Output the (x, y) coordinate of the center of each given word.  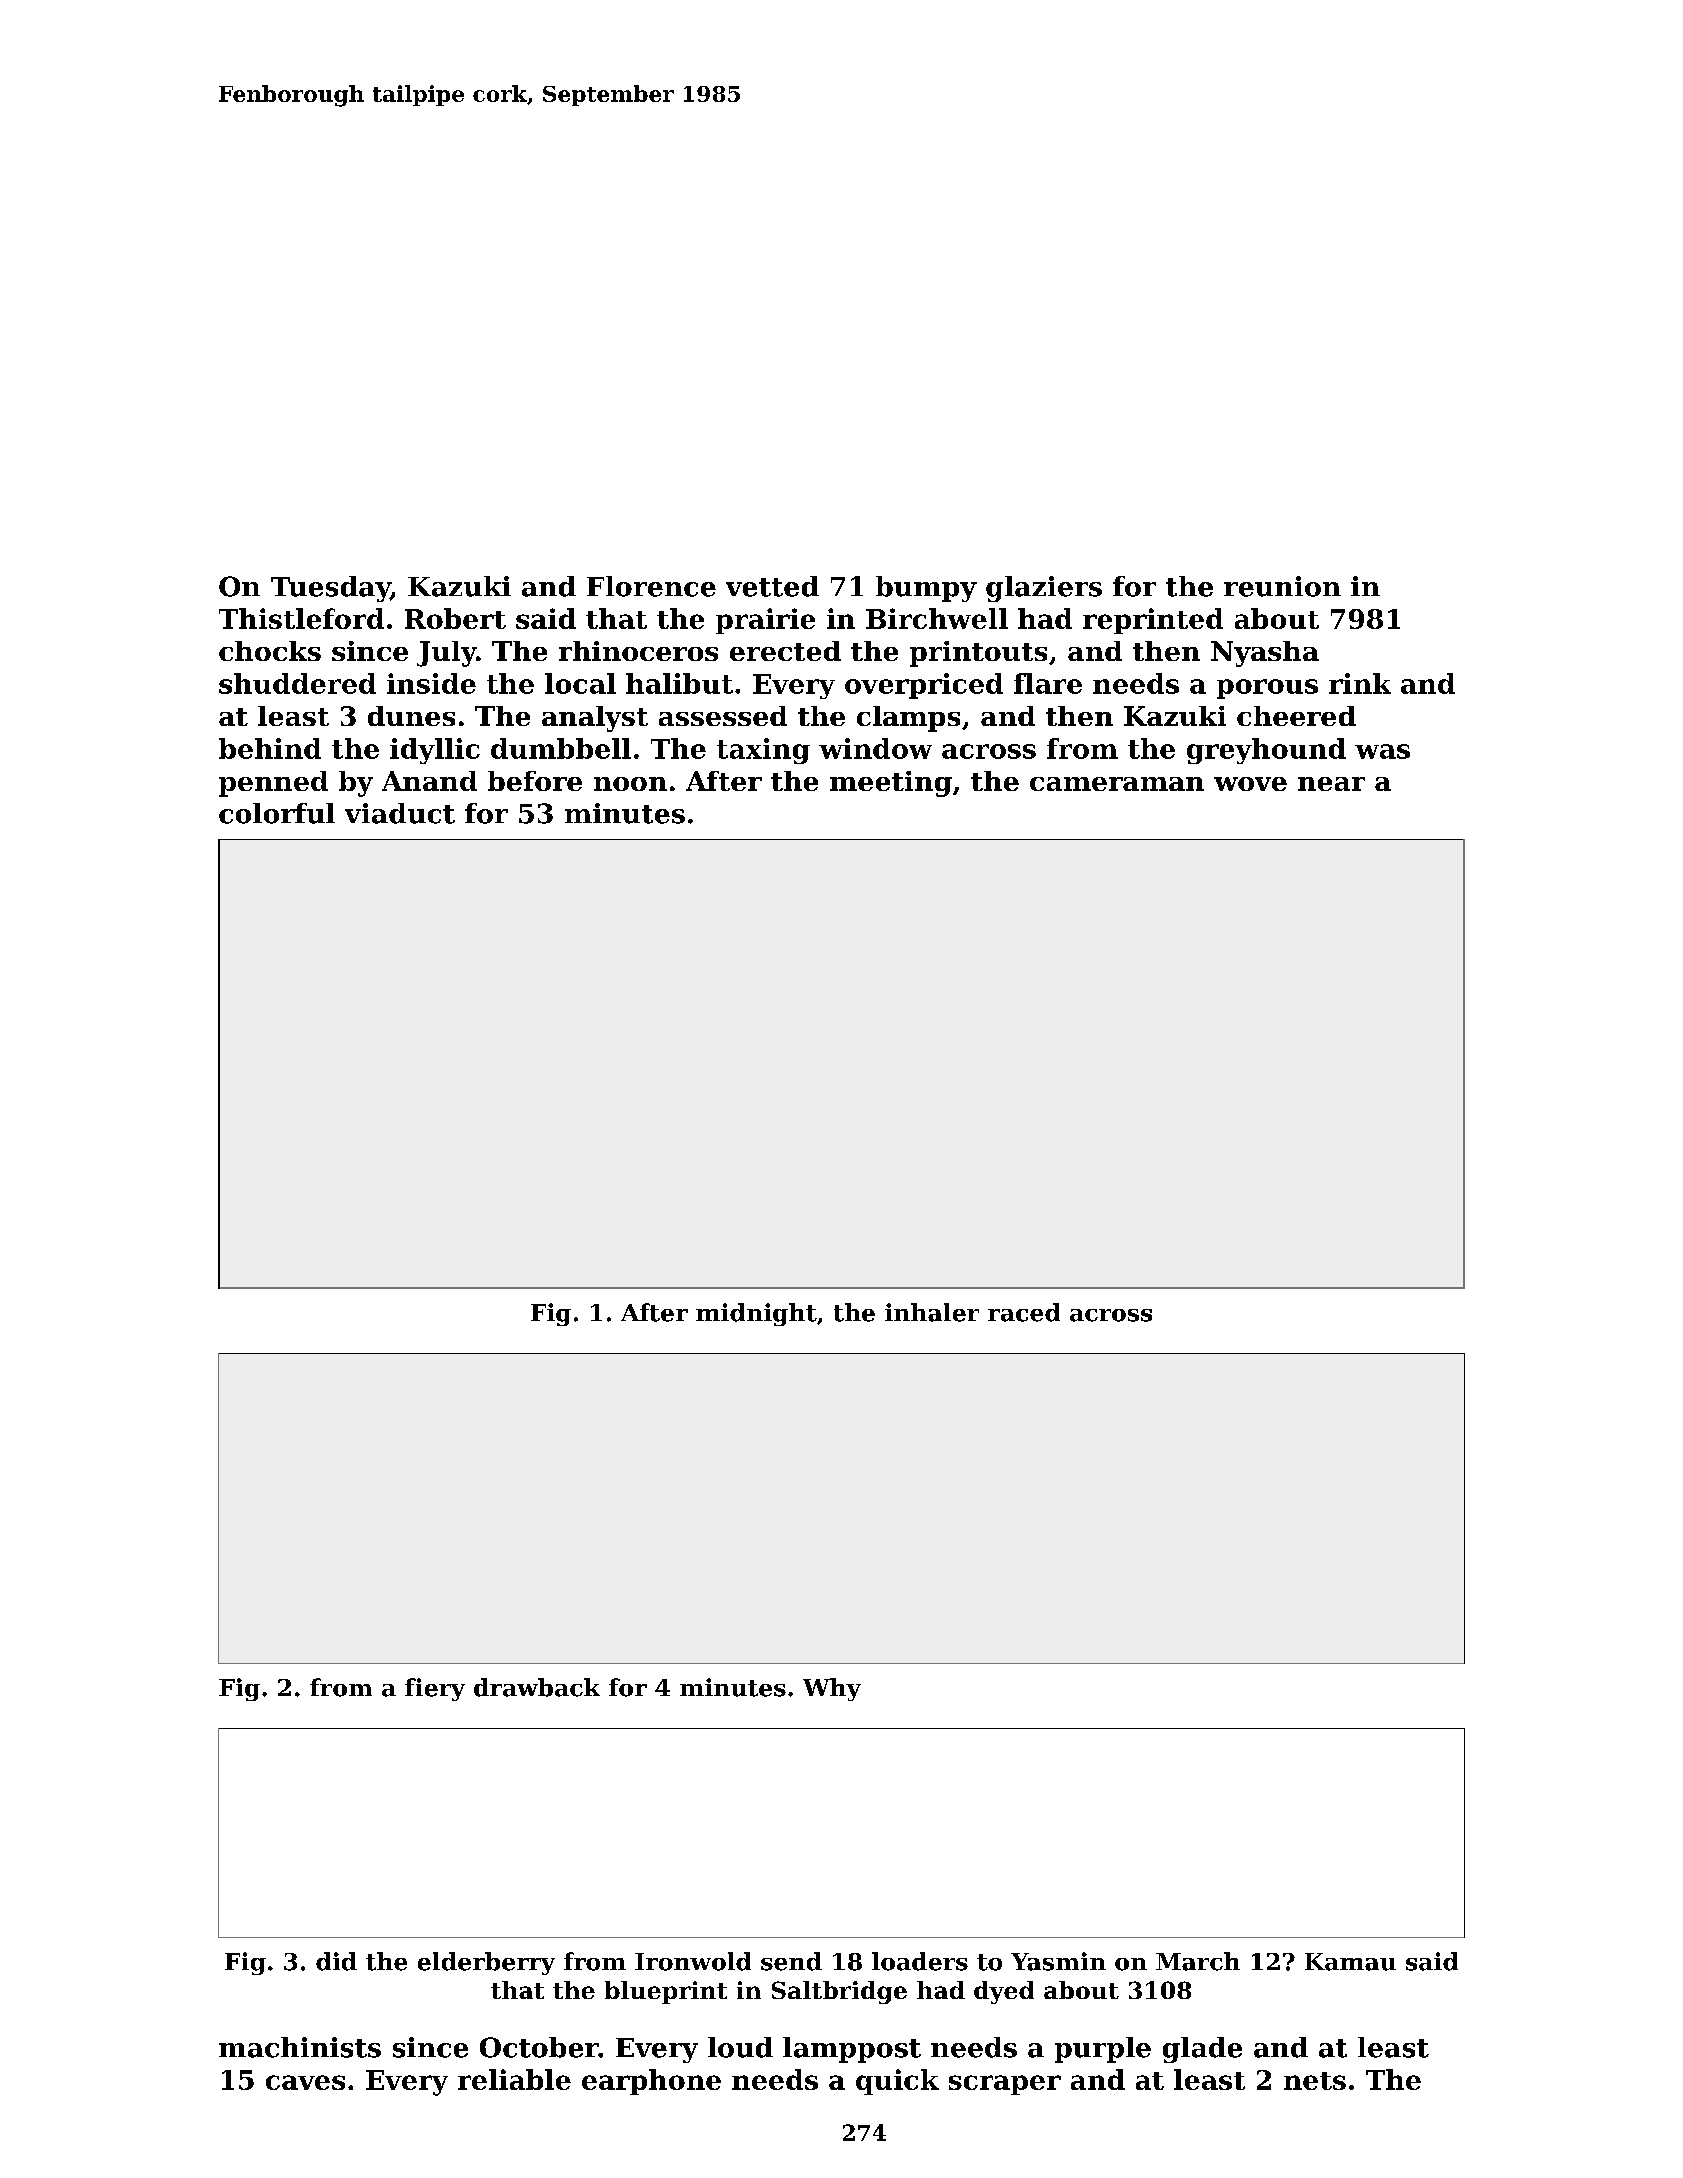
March (1198, 1961)
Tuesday (330, 589)
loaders (920, 1961)
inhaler (932, 1312)
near (1331, 784)
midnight (756, 1314)
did (336, 1961)
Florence (651, 586)
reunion (1282, 586)
